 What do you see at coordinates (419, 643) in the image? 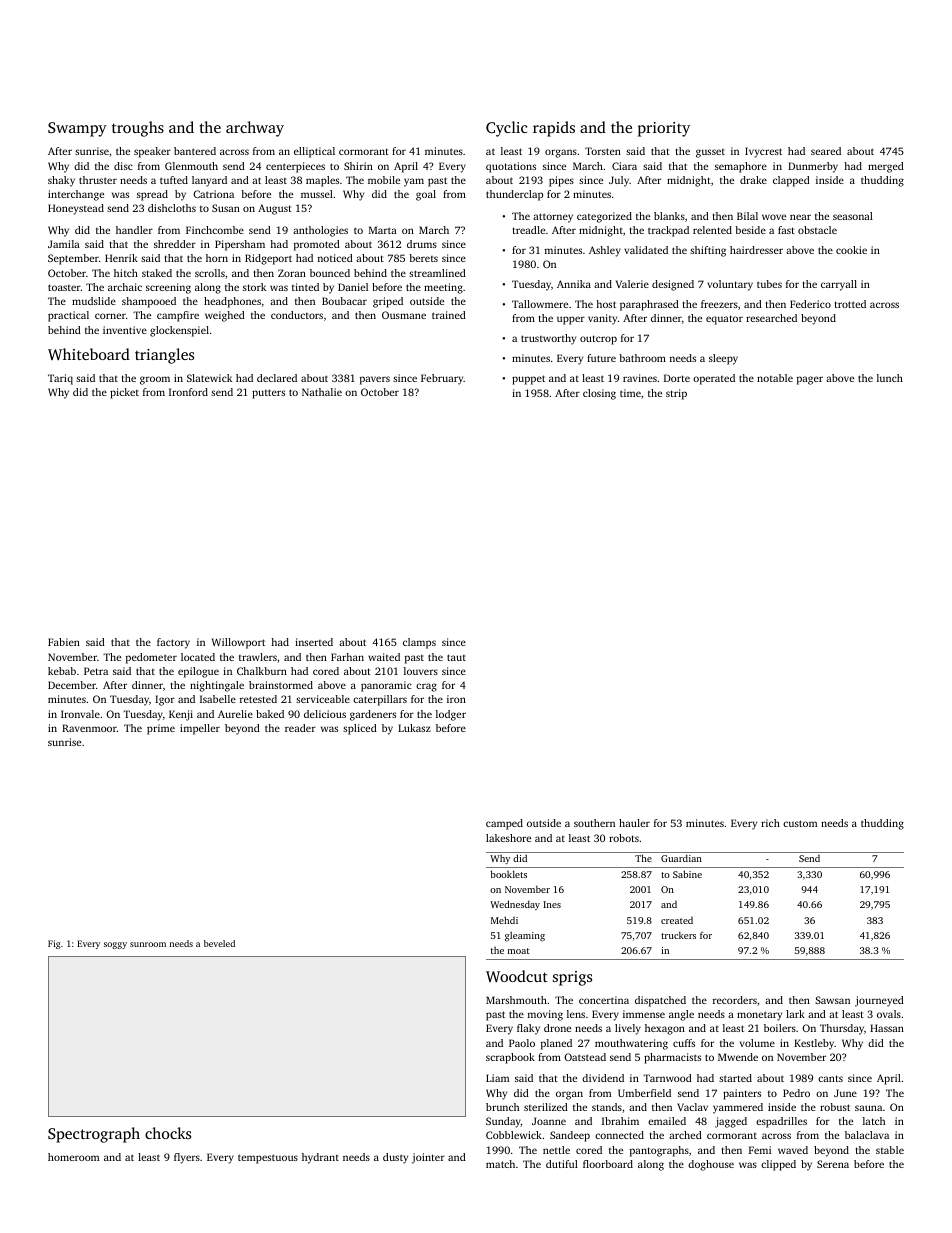
I see `clamps` at bounding box center [419, 643].
